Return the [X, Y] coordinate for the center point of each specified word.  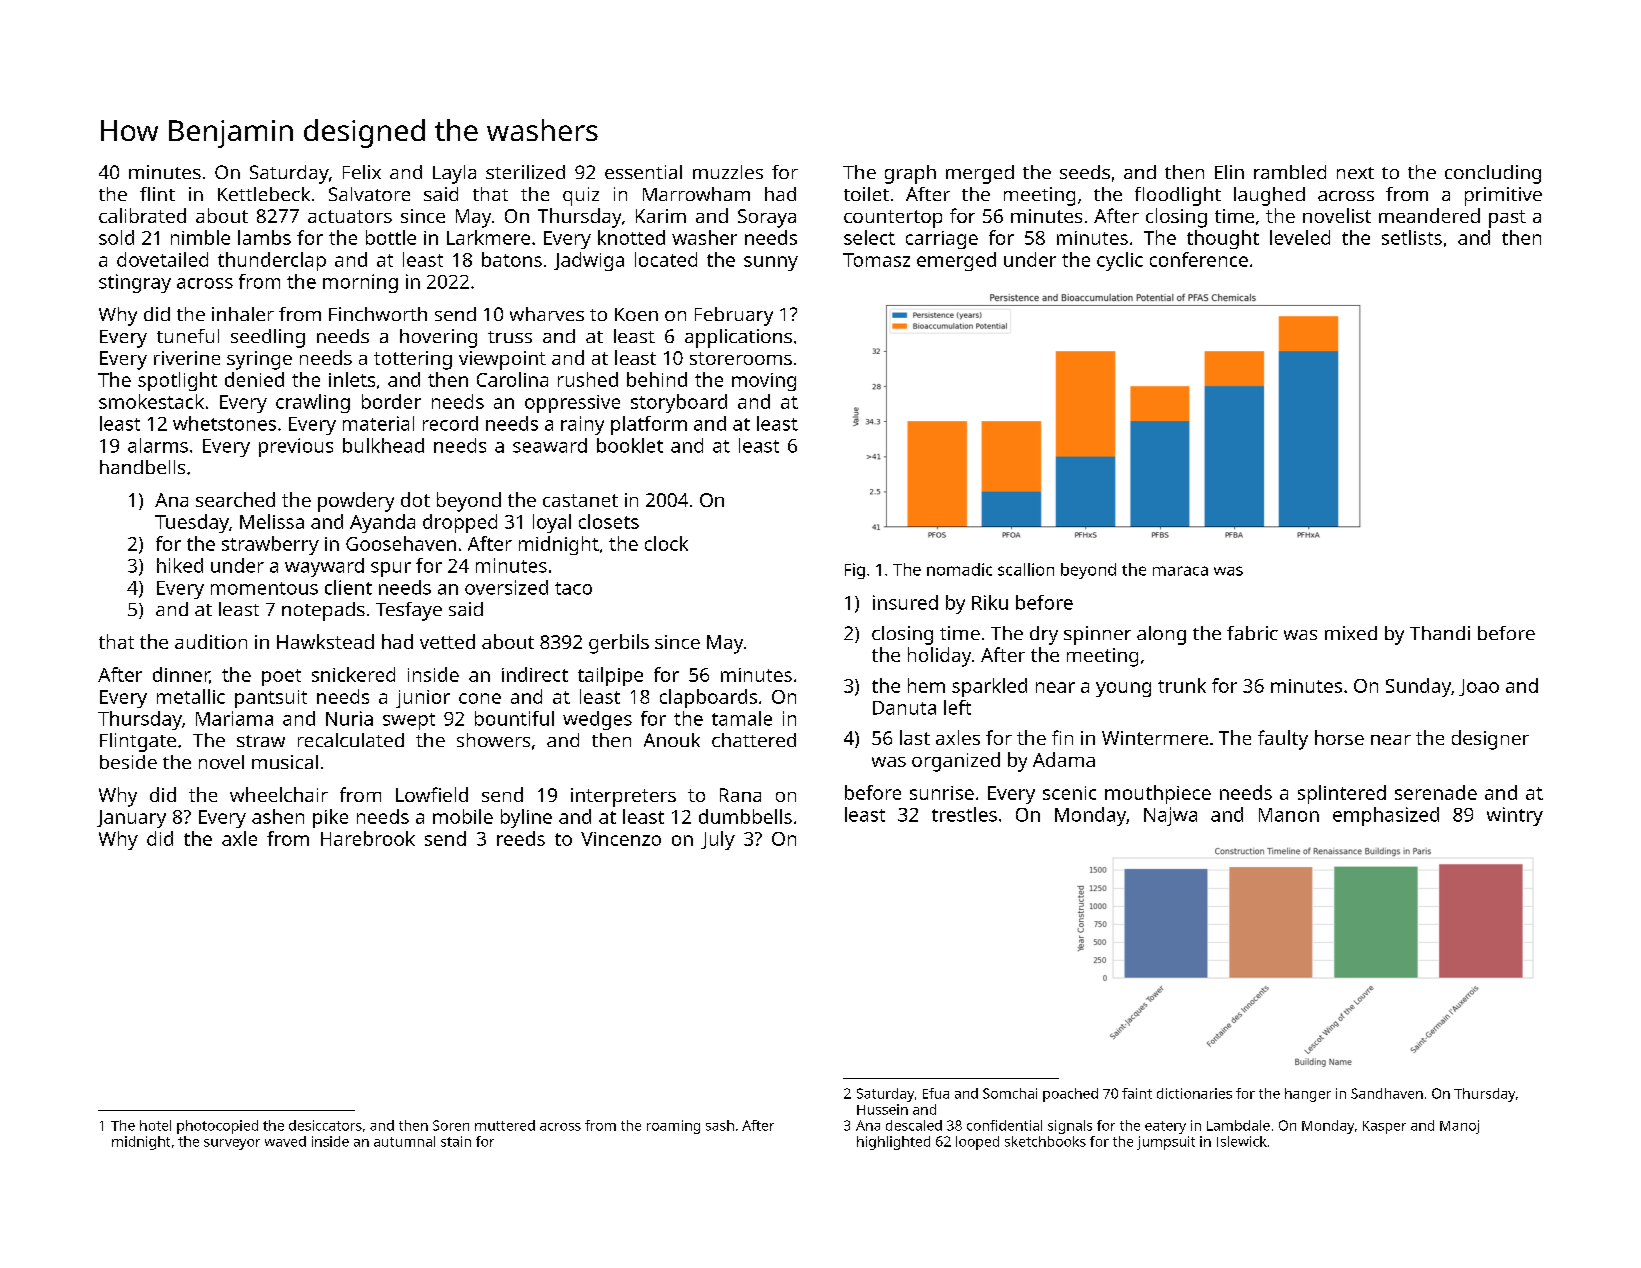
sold [116, 237]
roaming [673, 1127]
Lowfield [432, 794]
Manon [1289, 815]
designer [1490, 740]
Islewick [1242, 1141]
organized [956, 762]
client [348, 587]
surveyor [232, 1144]
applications [738, 338]
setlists [1412, 237]
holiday [939, 657]
